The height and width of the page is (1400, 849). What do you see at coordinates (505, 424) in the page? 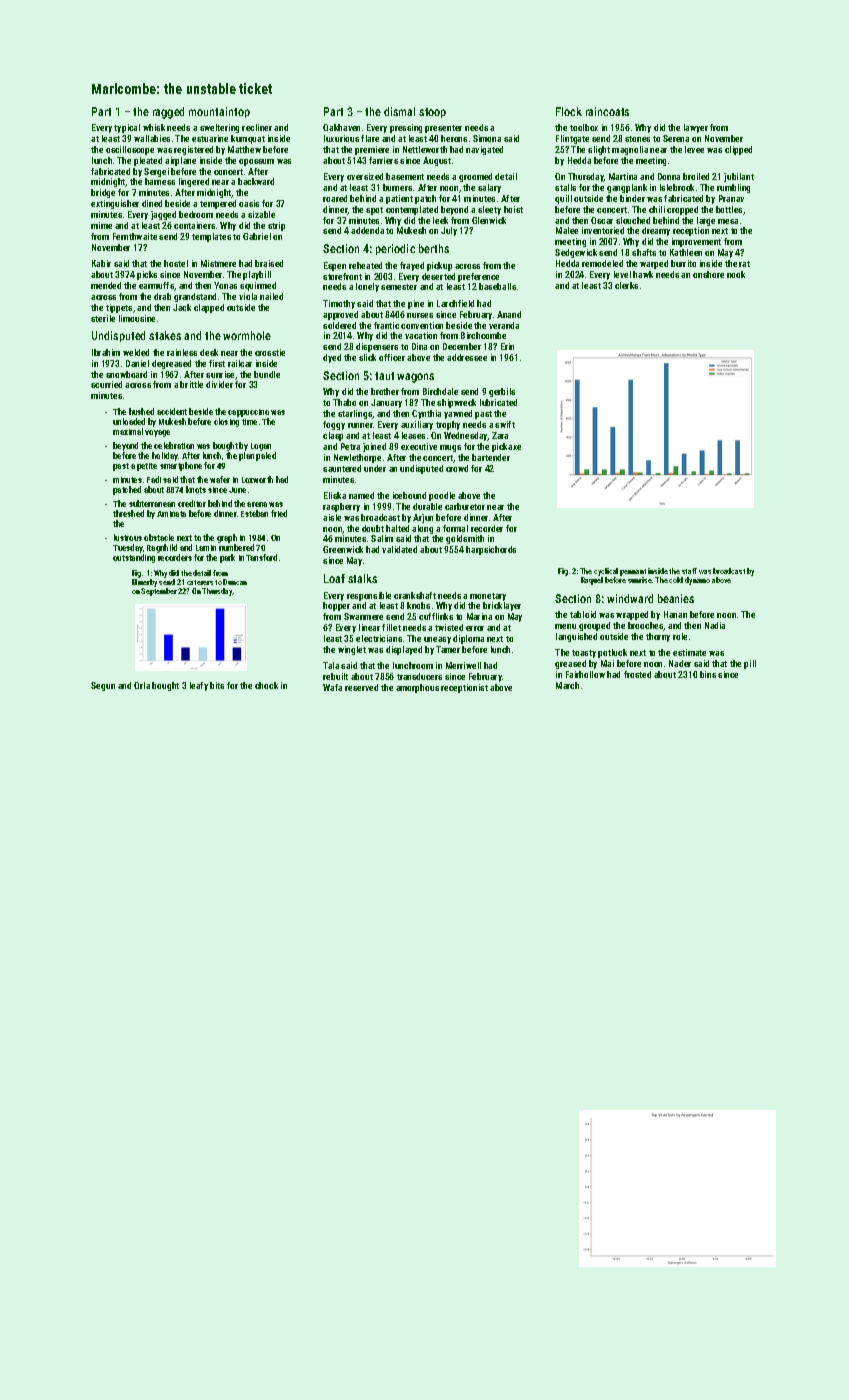
I see `swift` at bounding box center [505, 424].
